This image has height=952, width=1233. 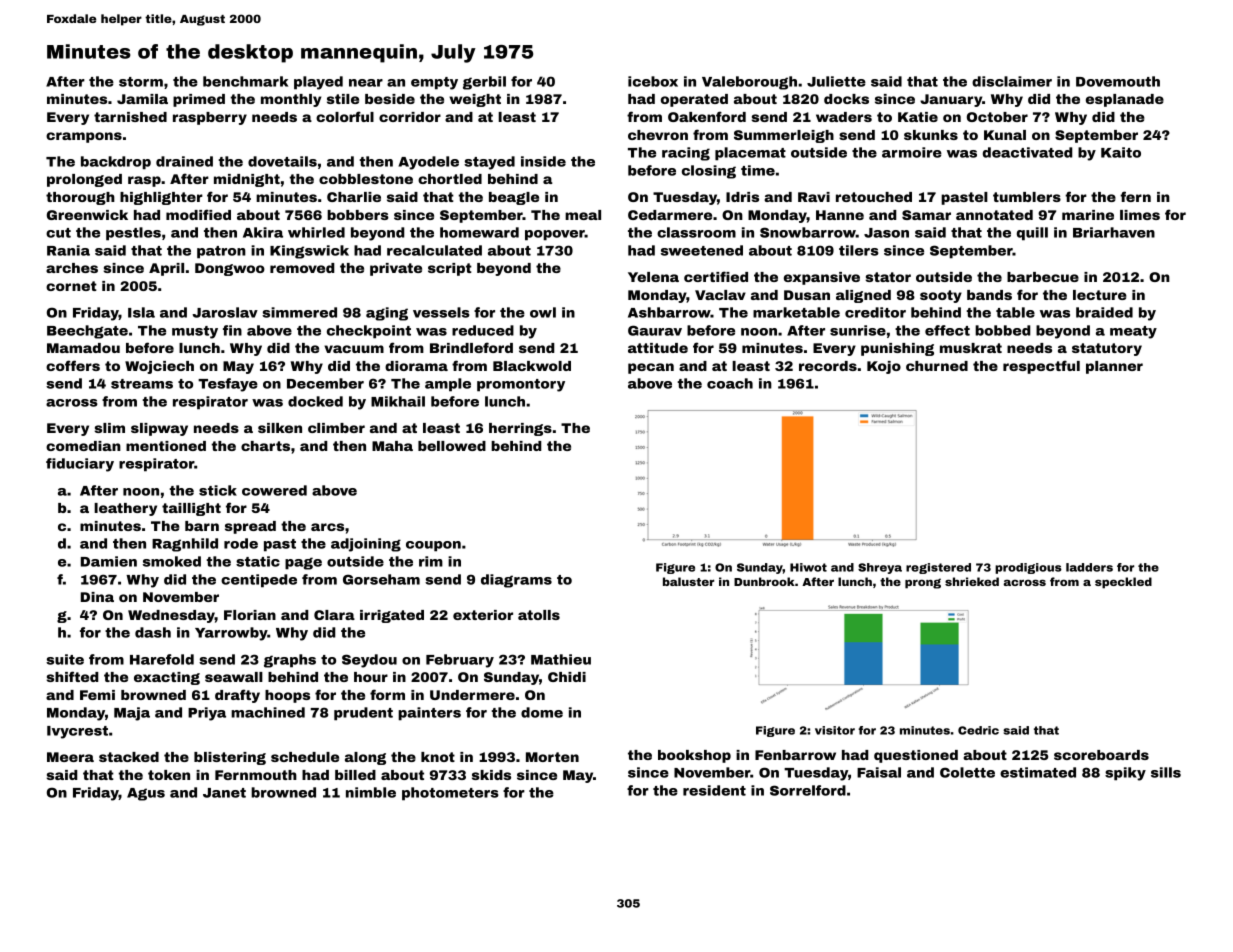 I want to click on Wojciech, so click(x=159, y=367).
